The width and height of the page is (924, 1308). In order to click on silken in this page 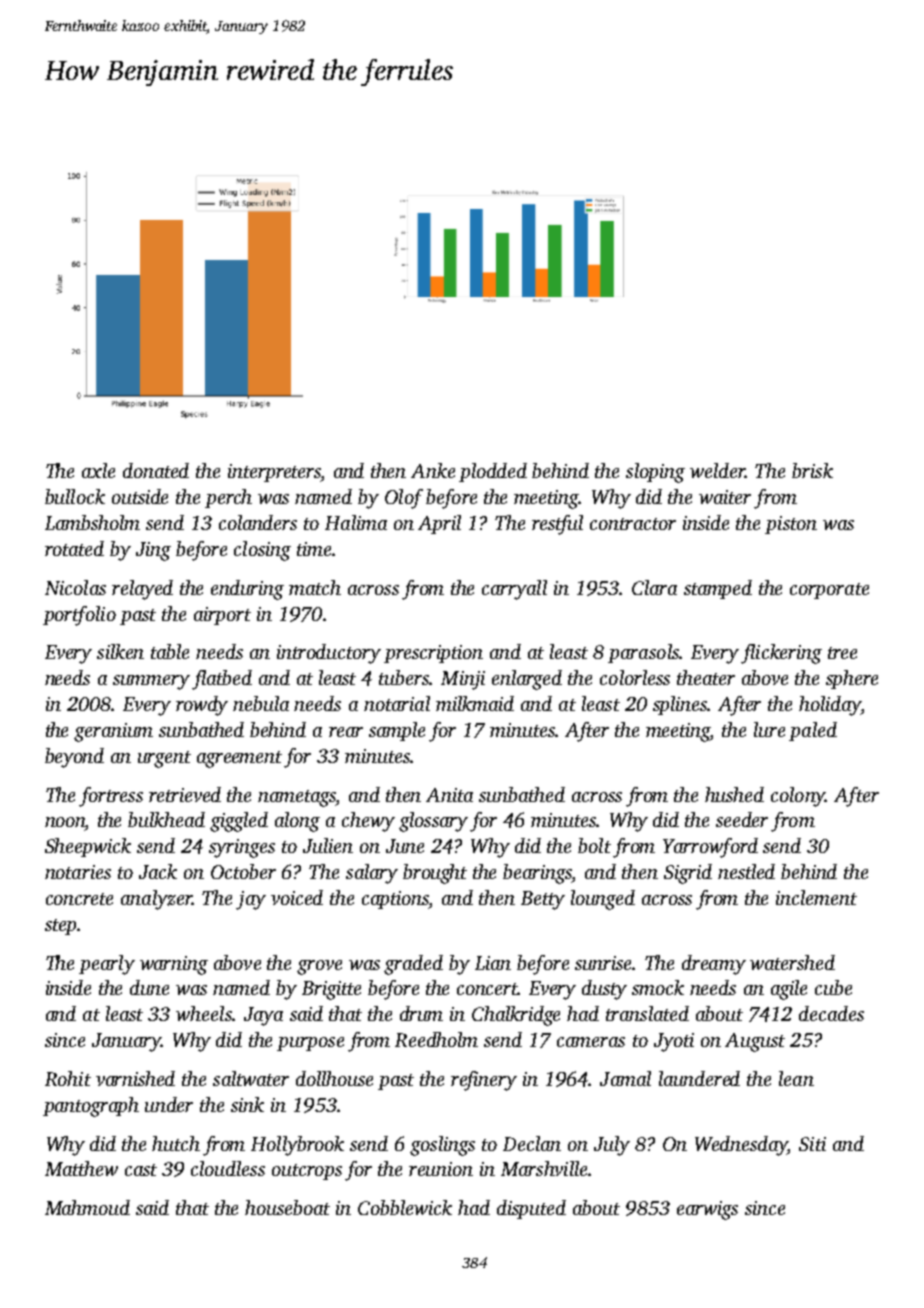, I will do `click(120, 651)`.
